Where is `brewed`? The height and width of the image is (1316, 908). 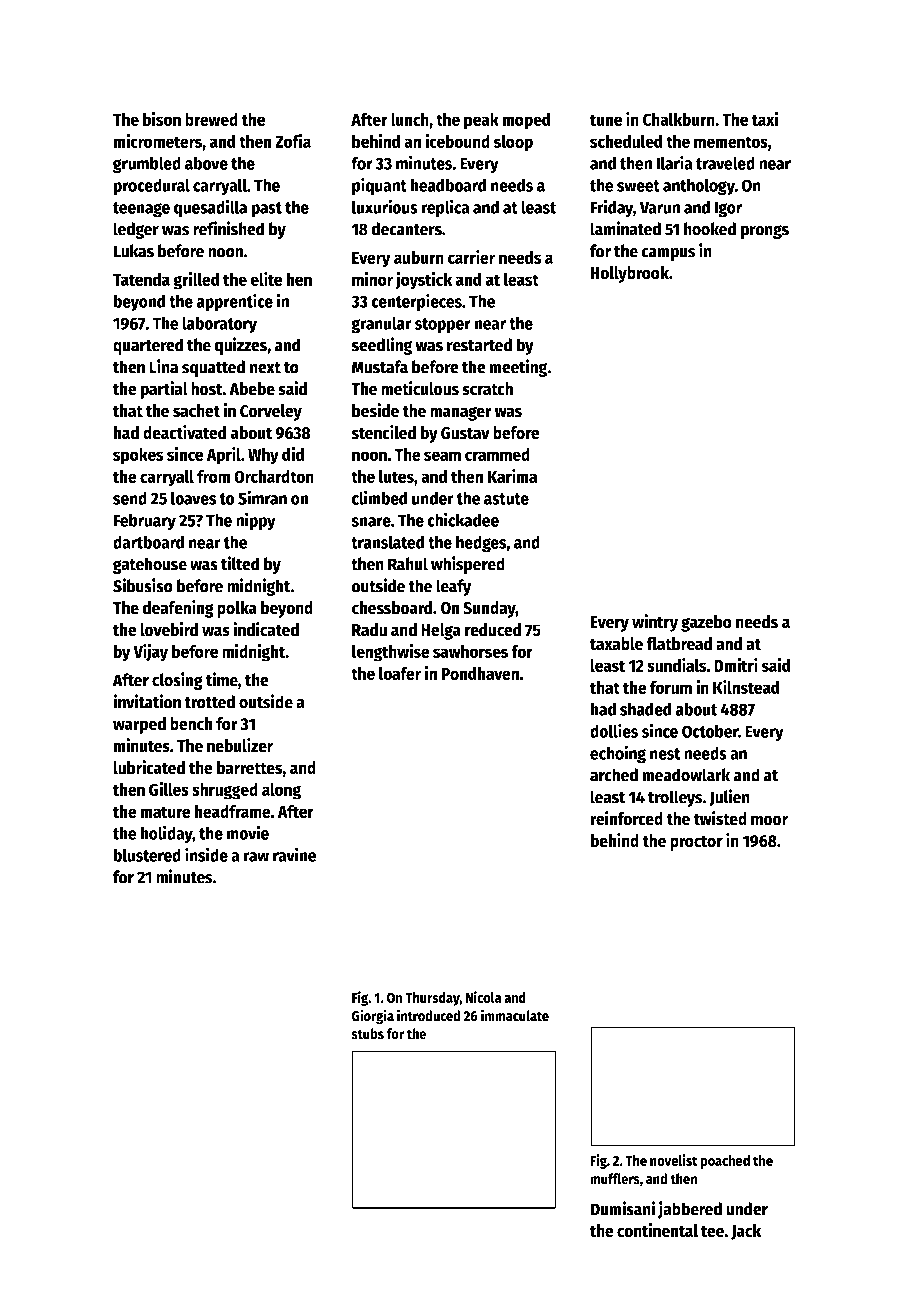 brewed is located at coordinates (211, 119).
